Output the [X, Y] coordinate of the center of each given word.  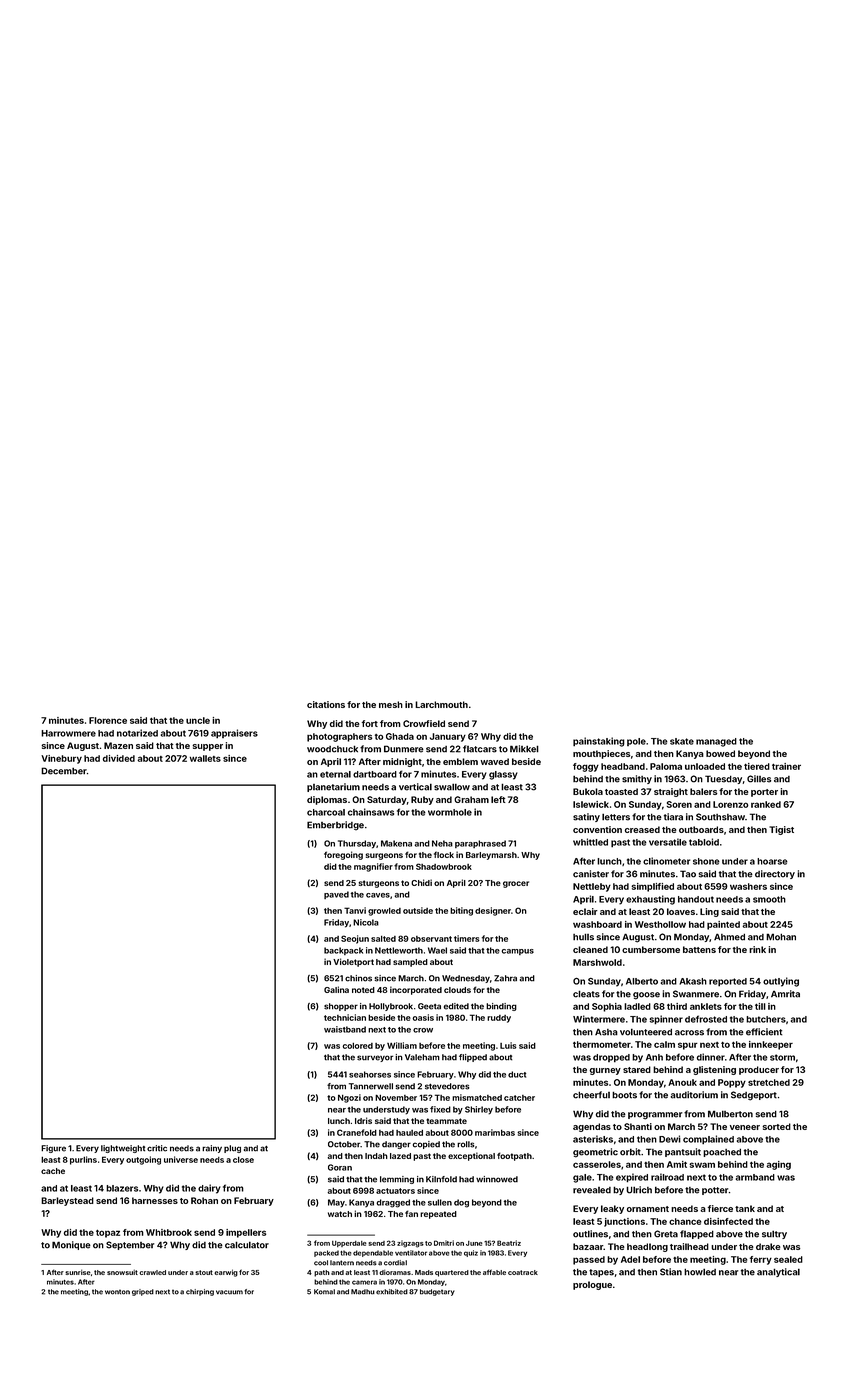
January [448, 737]
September [130, 1245]
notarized [137, 733]
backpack [343, 951]
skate [682, 741]
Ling [709, 912]
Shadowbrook [444, 866]
